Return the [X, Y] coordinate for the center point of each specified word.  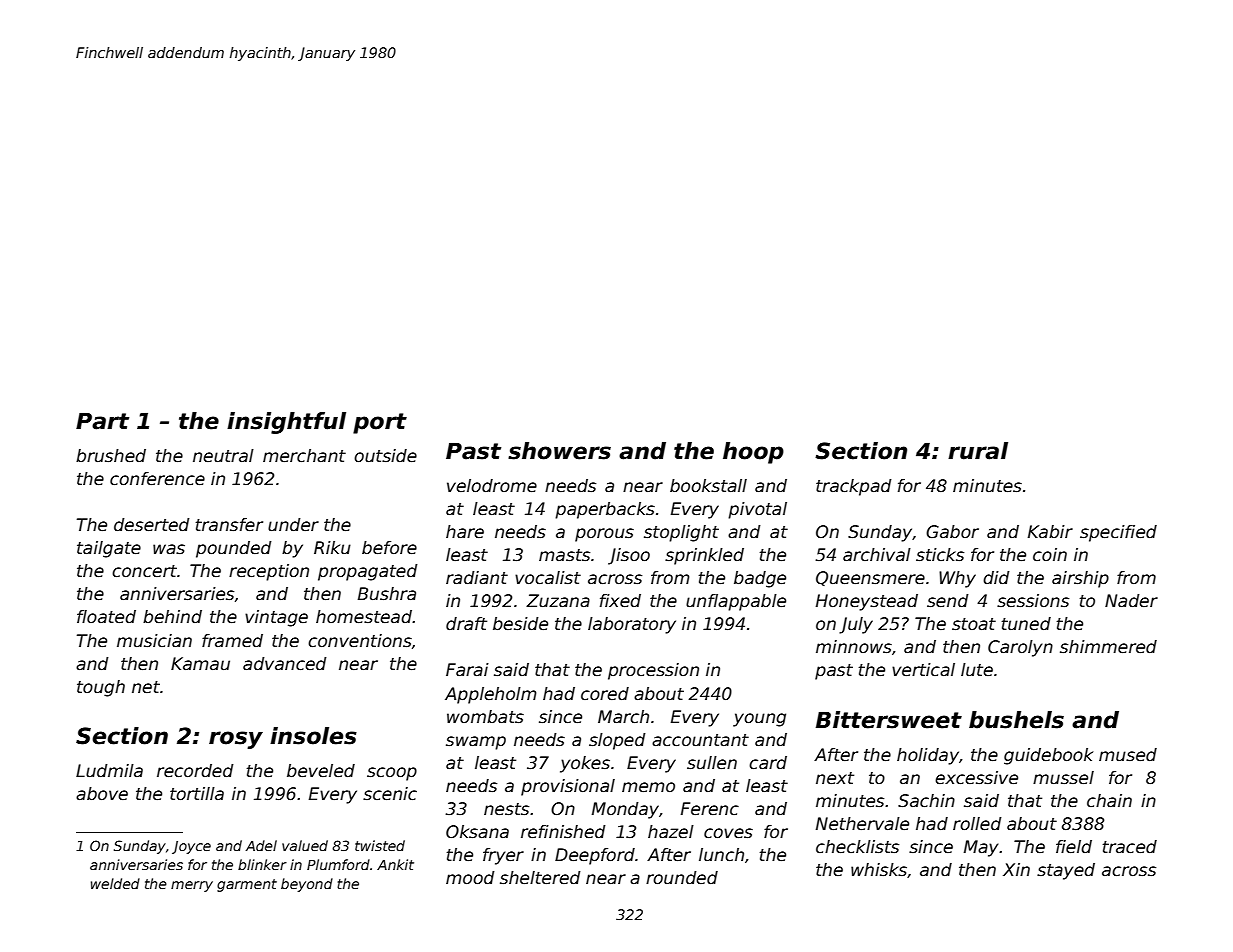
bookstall [708, 486]
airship [1080, 579]
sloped [617, 741]
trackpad [854, 487]
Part [102, 421]
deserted [152, 525]
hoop [753, 453]
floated [106, 617]
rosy [236, 740]
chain [1109, 801]
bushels [1016, 720]
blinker [262, 864]
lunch [721, 855]
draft [466, 624]
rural [978, 451]
